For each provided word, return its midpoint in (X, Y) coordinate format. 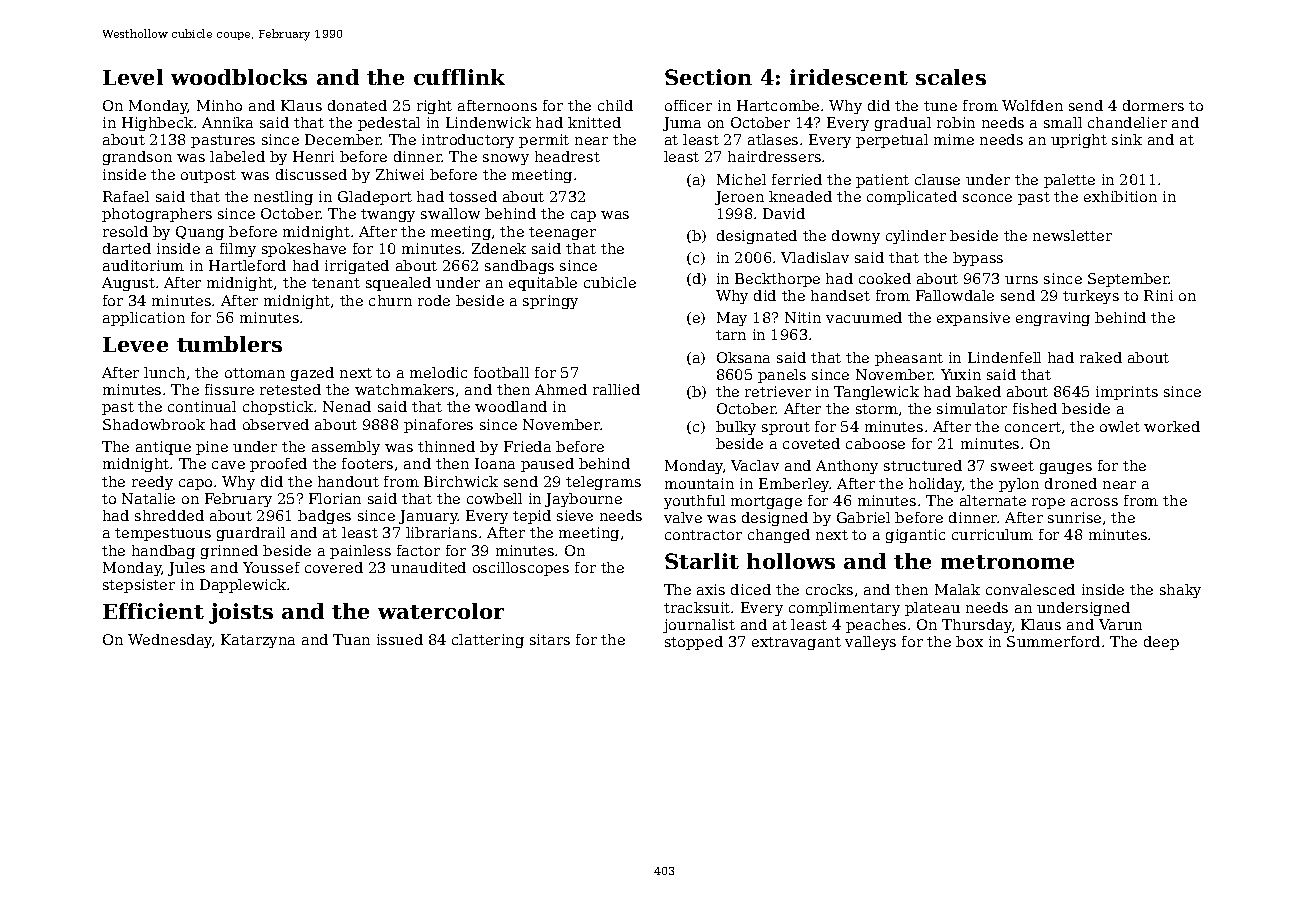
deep (1161, 643)
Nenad (347, 406)
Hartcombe (778, 105)
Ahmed (561, 389)
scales (951, 77)
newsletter (1072, 235)
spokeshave (304, 250)
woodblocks (239, 77)
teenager (562, 233)
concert (1033, 427)
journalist (699, 626)
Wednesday (170, 641)
